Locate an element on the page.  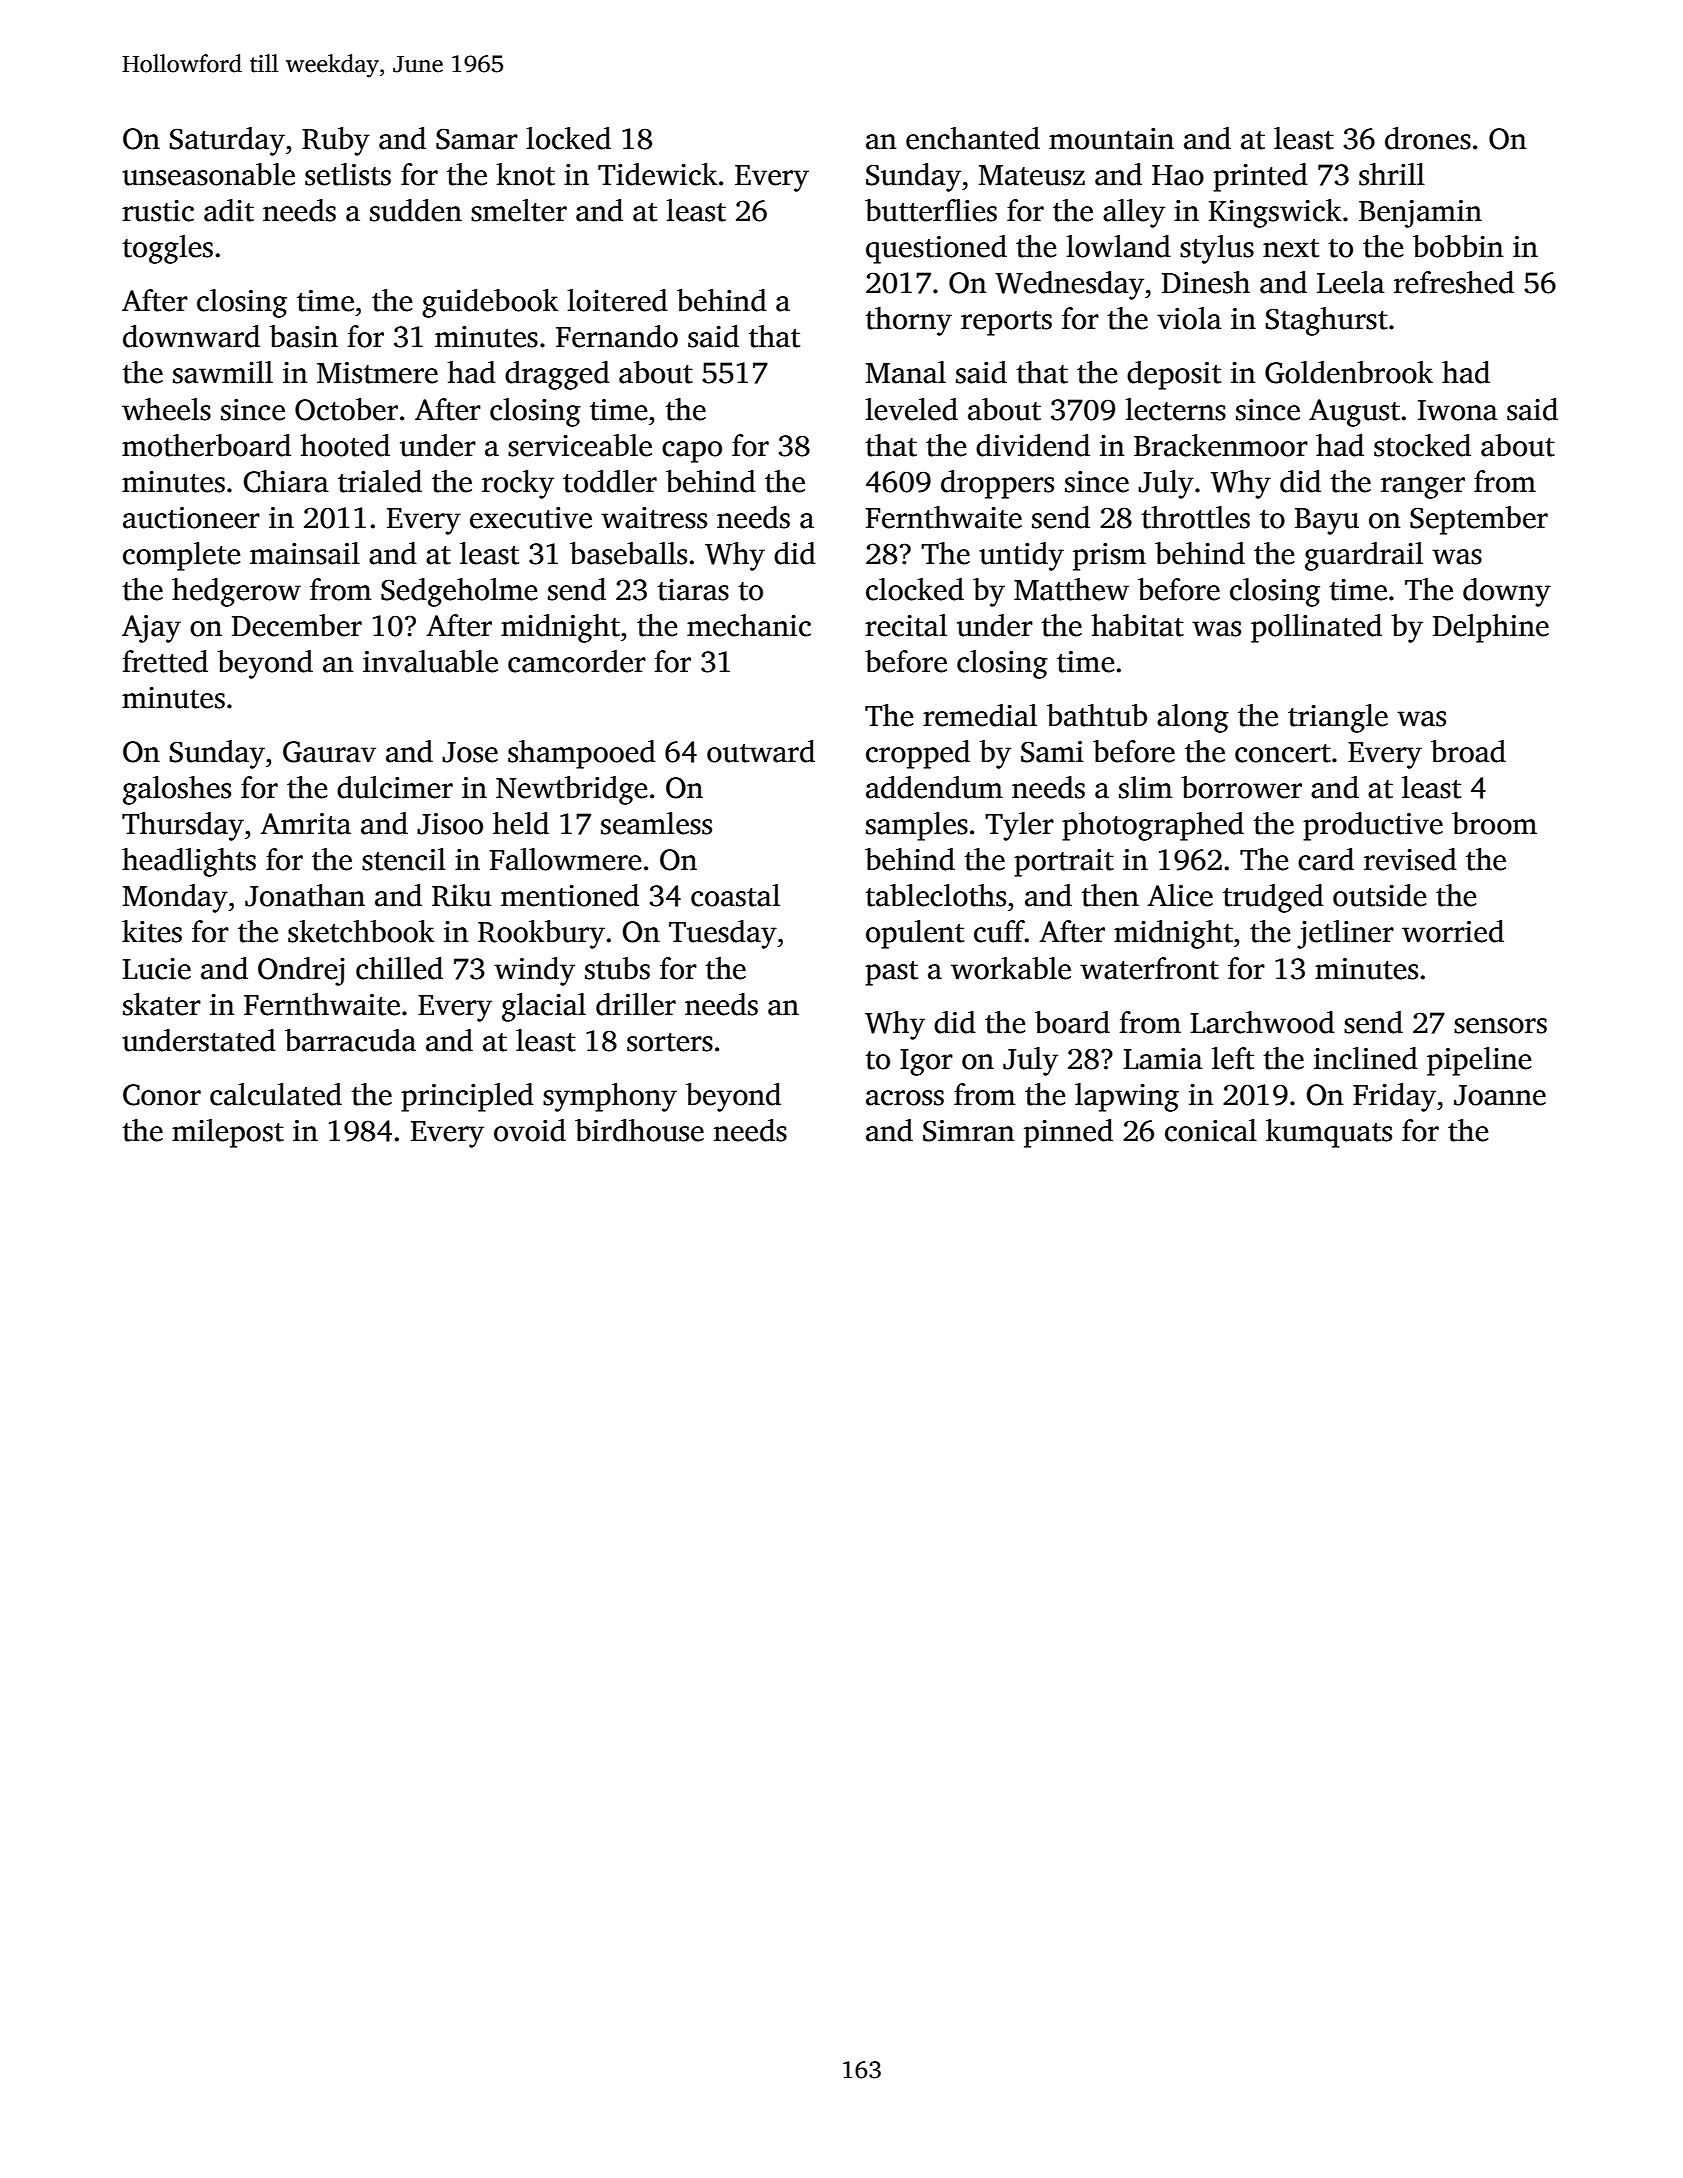
October is located at coordinates (346, 409).
